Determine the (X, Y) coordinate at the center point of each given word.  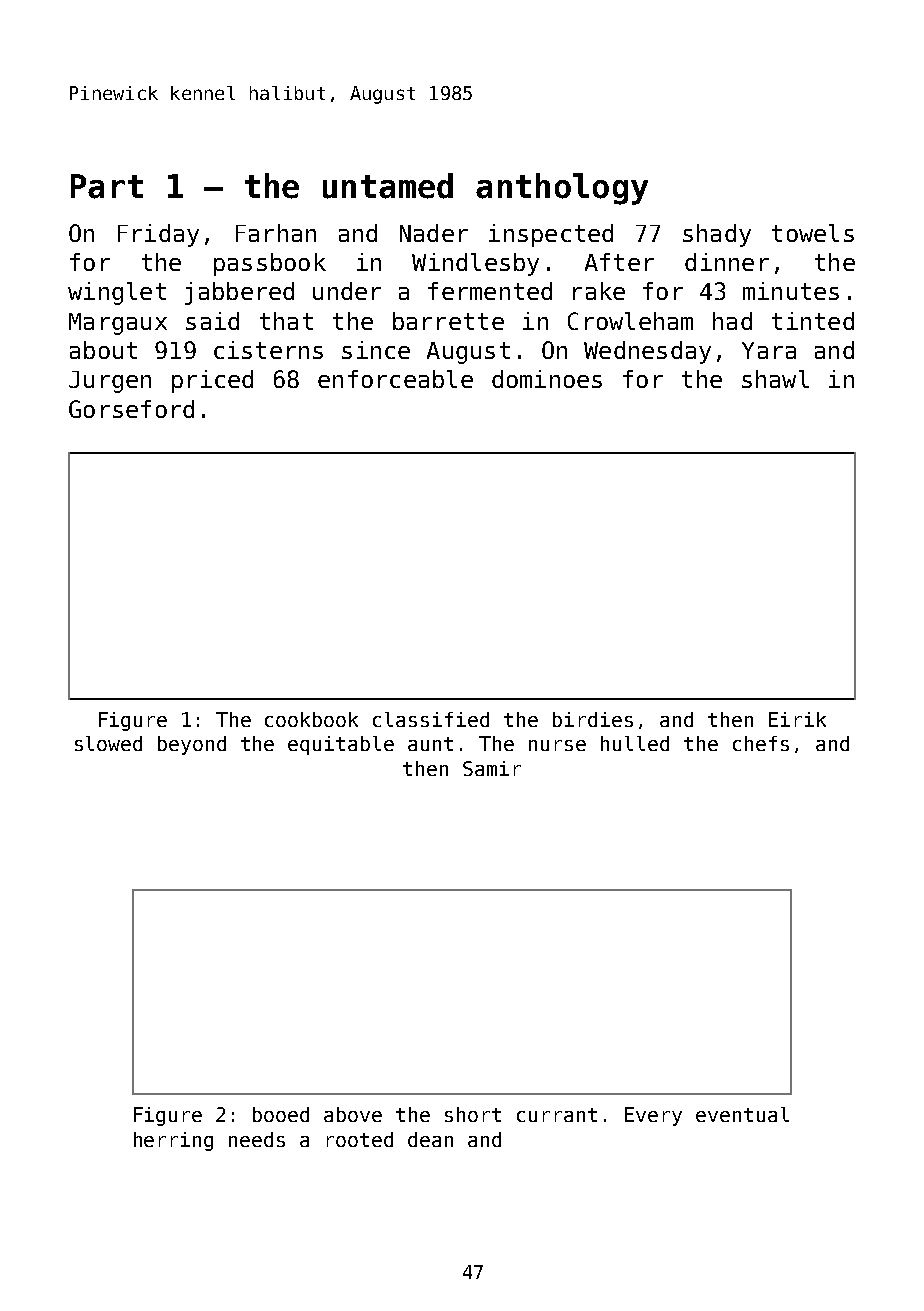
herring (173, 1141)
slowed (108, 743)
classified (431, 719)
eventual (742, 1114)
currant (557, 1115)
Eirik (797, 719)
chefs (761, 743)
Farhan (276, 233)
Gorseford (131, 409)
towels (813, 233)
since (376, 350)
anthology (562, 189)
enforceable (395, 379)
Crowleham (630, 321)
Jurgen (110, 382)
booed (281, 1114)
